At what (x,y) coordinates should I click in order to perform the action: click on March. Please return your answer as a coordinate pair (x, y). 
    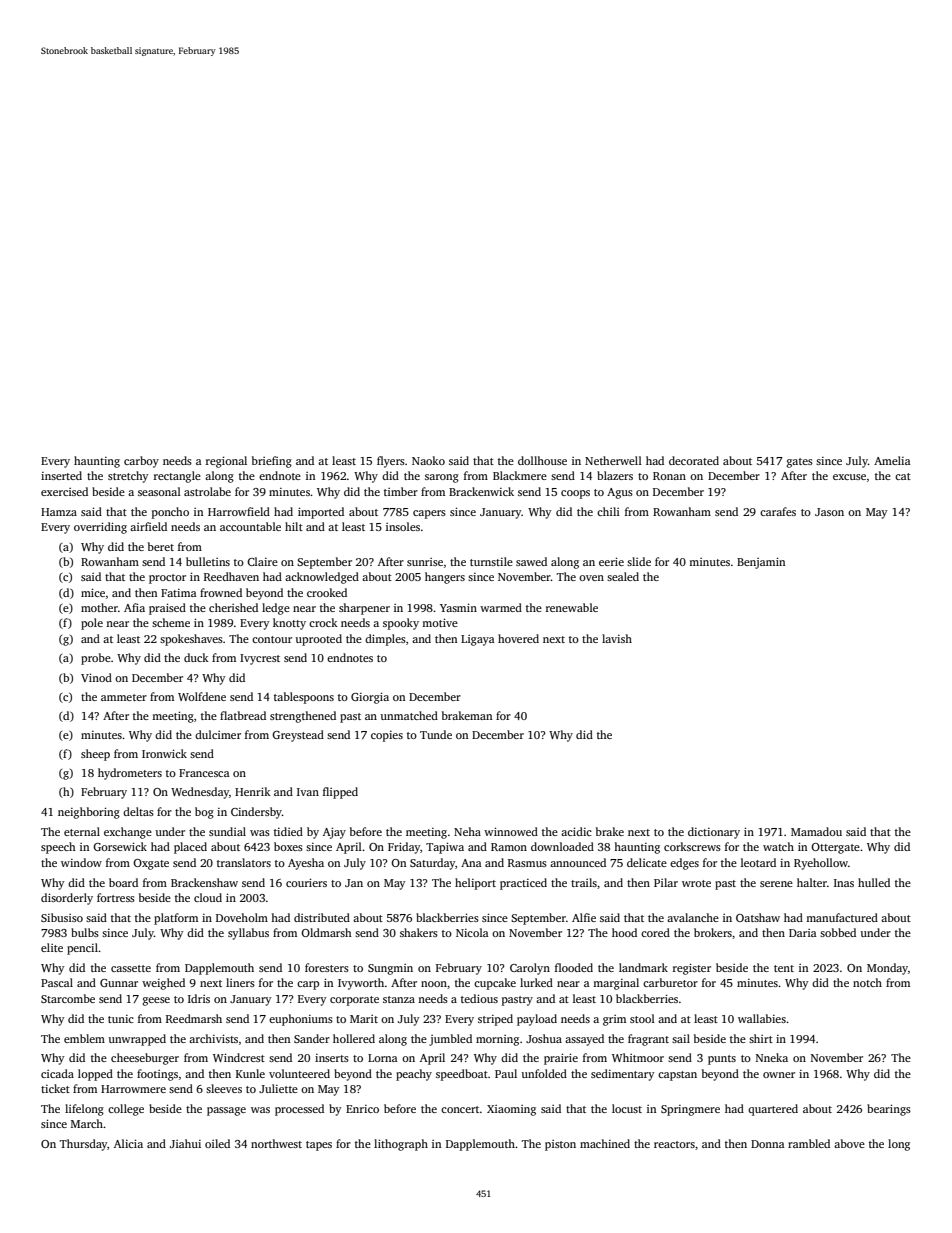
    Looking at the image, I should click on (87, 1123).
